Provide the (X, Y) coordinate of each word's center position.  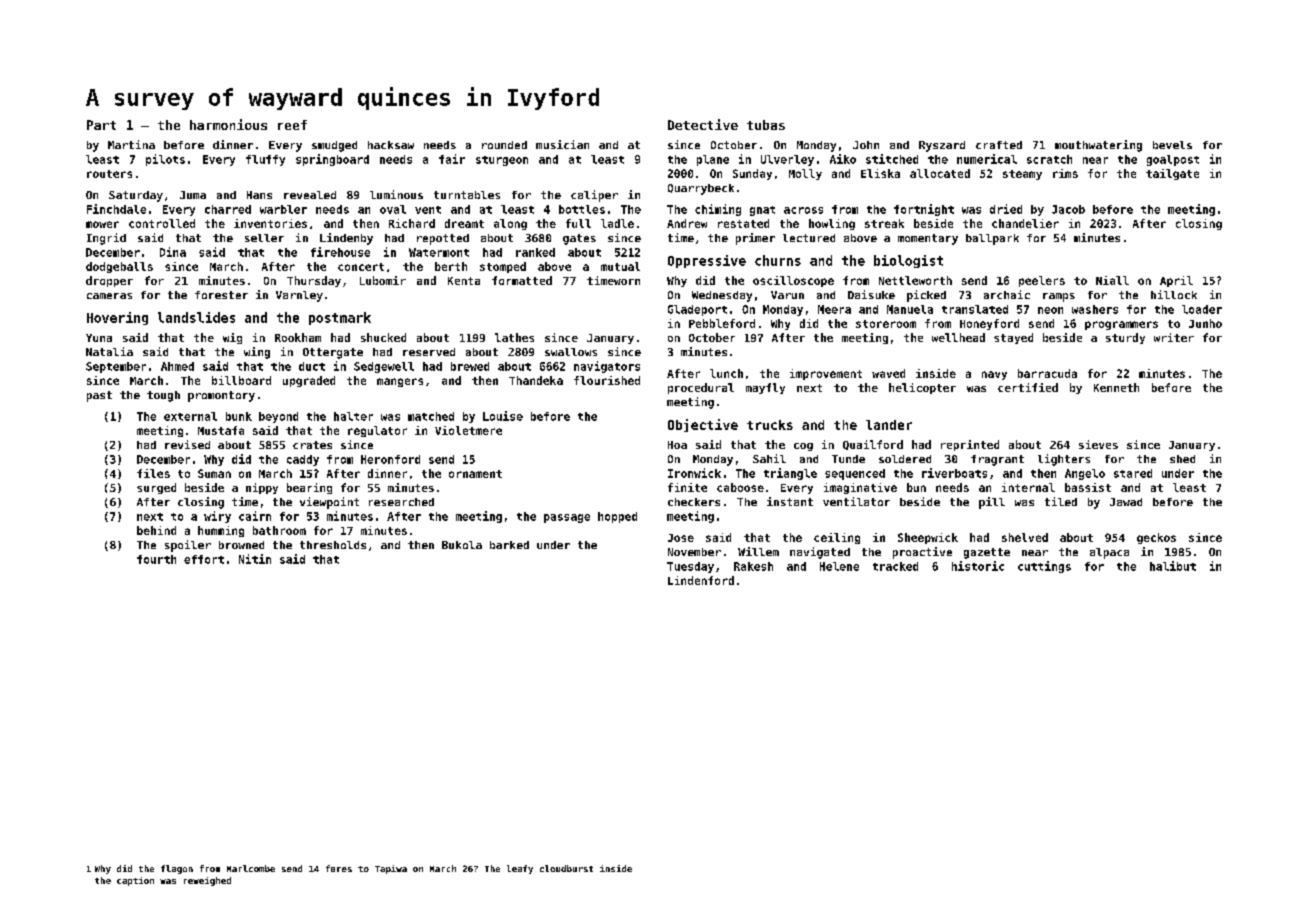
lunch (726, 373)
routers (109, 174)
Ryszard (942, 146)
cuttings (1044, 567)
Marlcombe (251, 868)
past (99, 396)
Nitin (255, 559)
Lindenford (701, 580)
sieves (1098, 444)
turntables (467, 195)
